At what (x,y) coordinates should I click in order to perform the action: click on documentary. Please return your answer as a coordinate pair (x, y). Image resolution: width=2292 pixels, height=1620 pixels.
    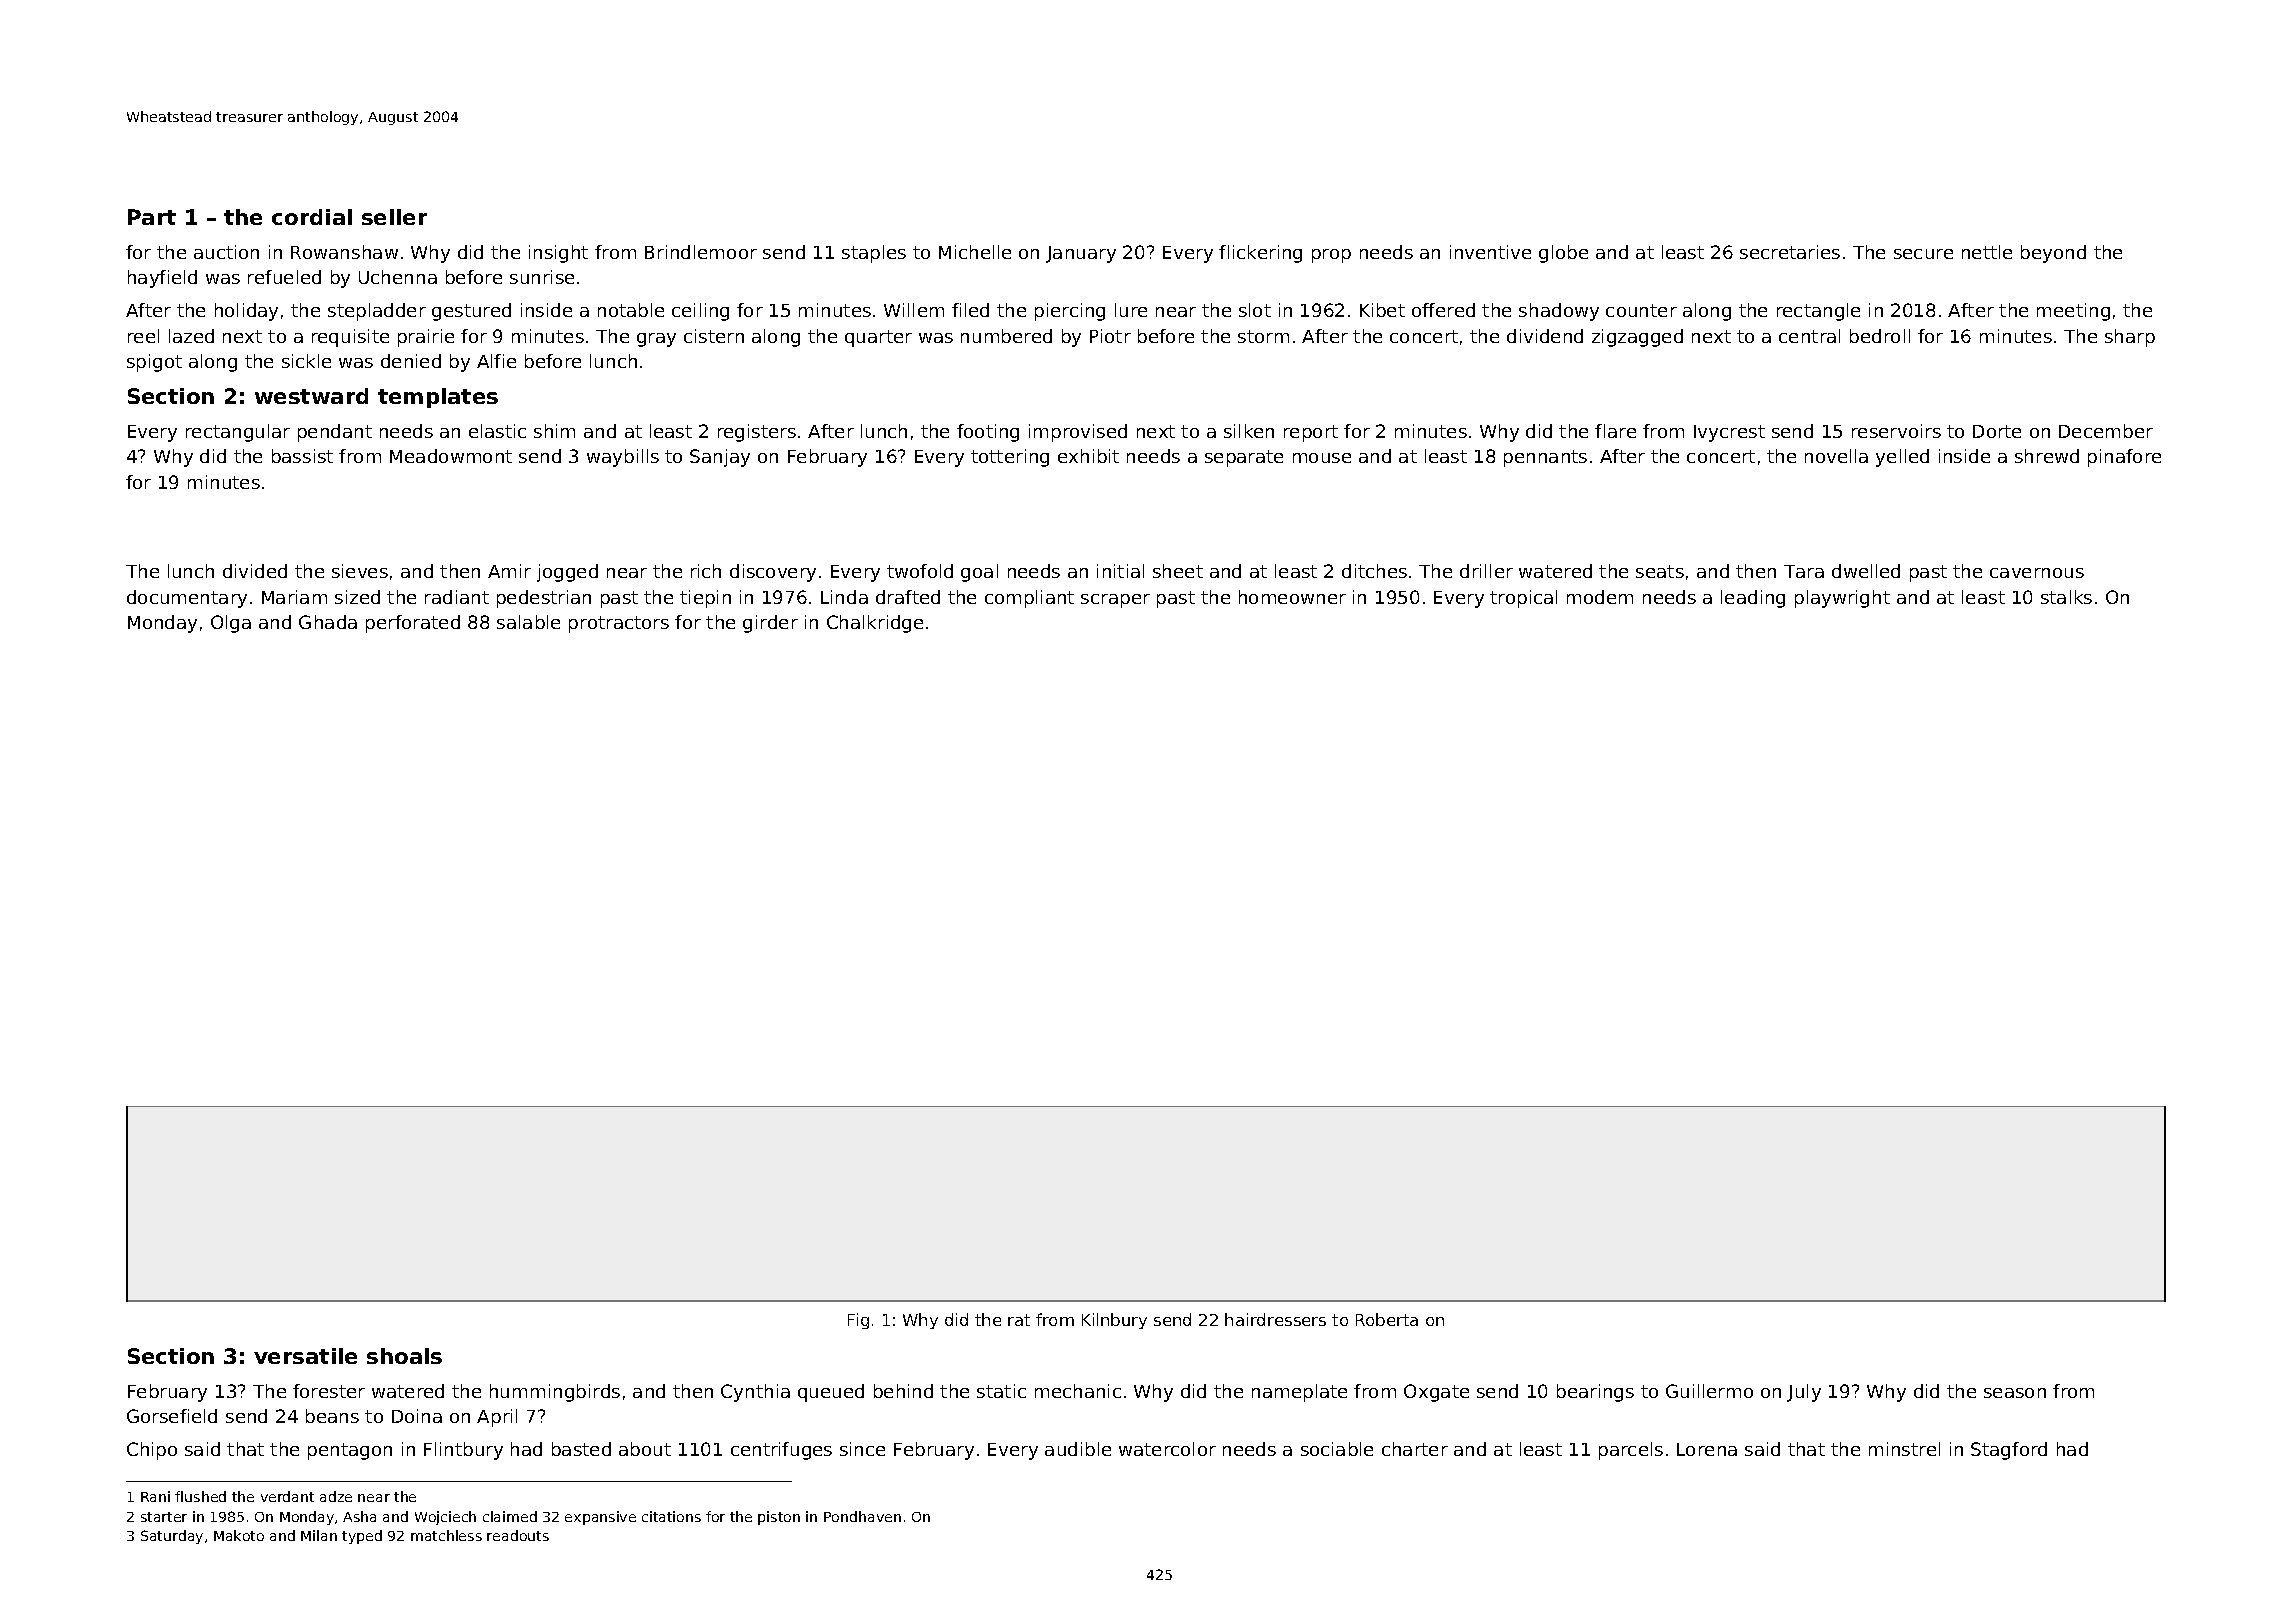
    Looking at the image, I should click on (187, 599).
